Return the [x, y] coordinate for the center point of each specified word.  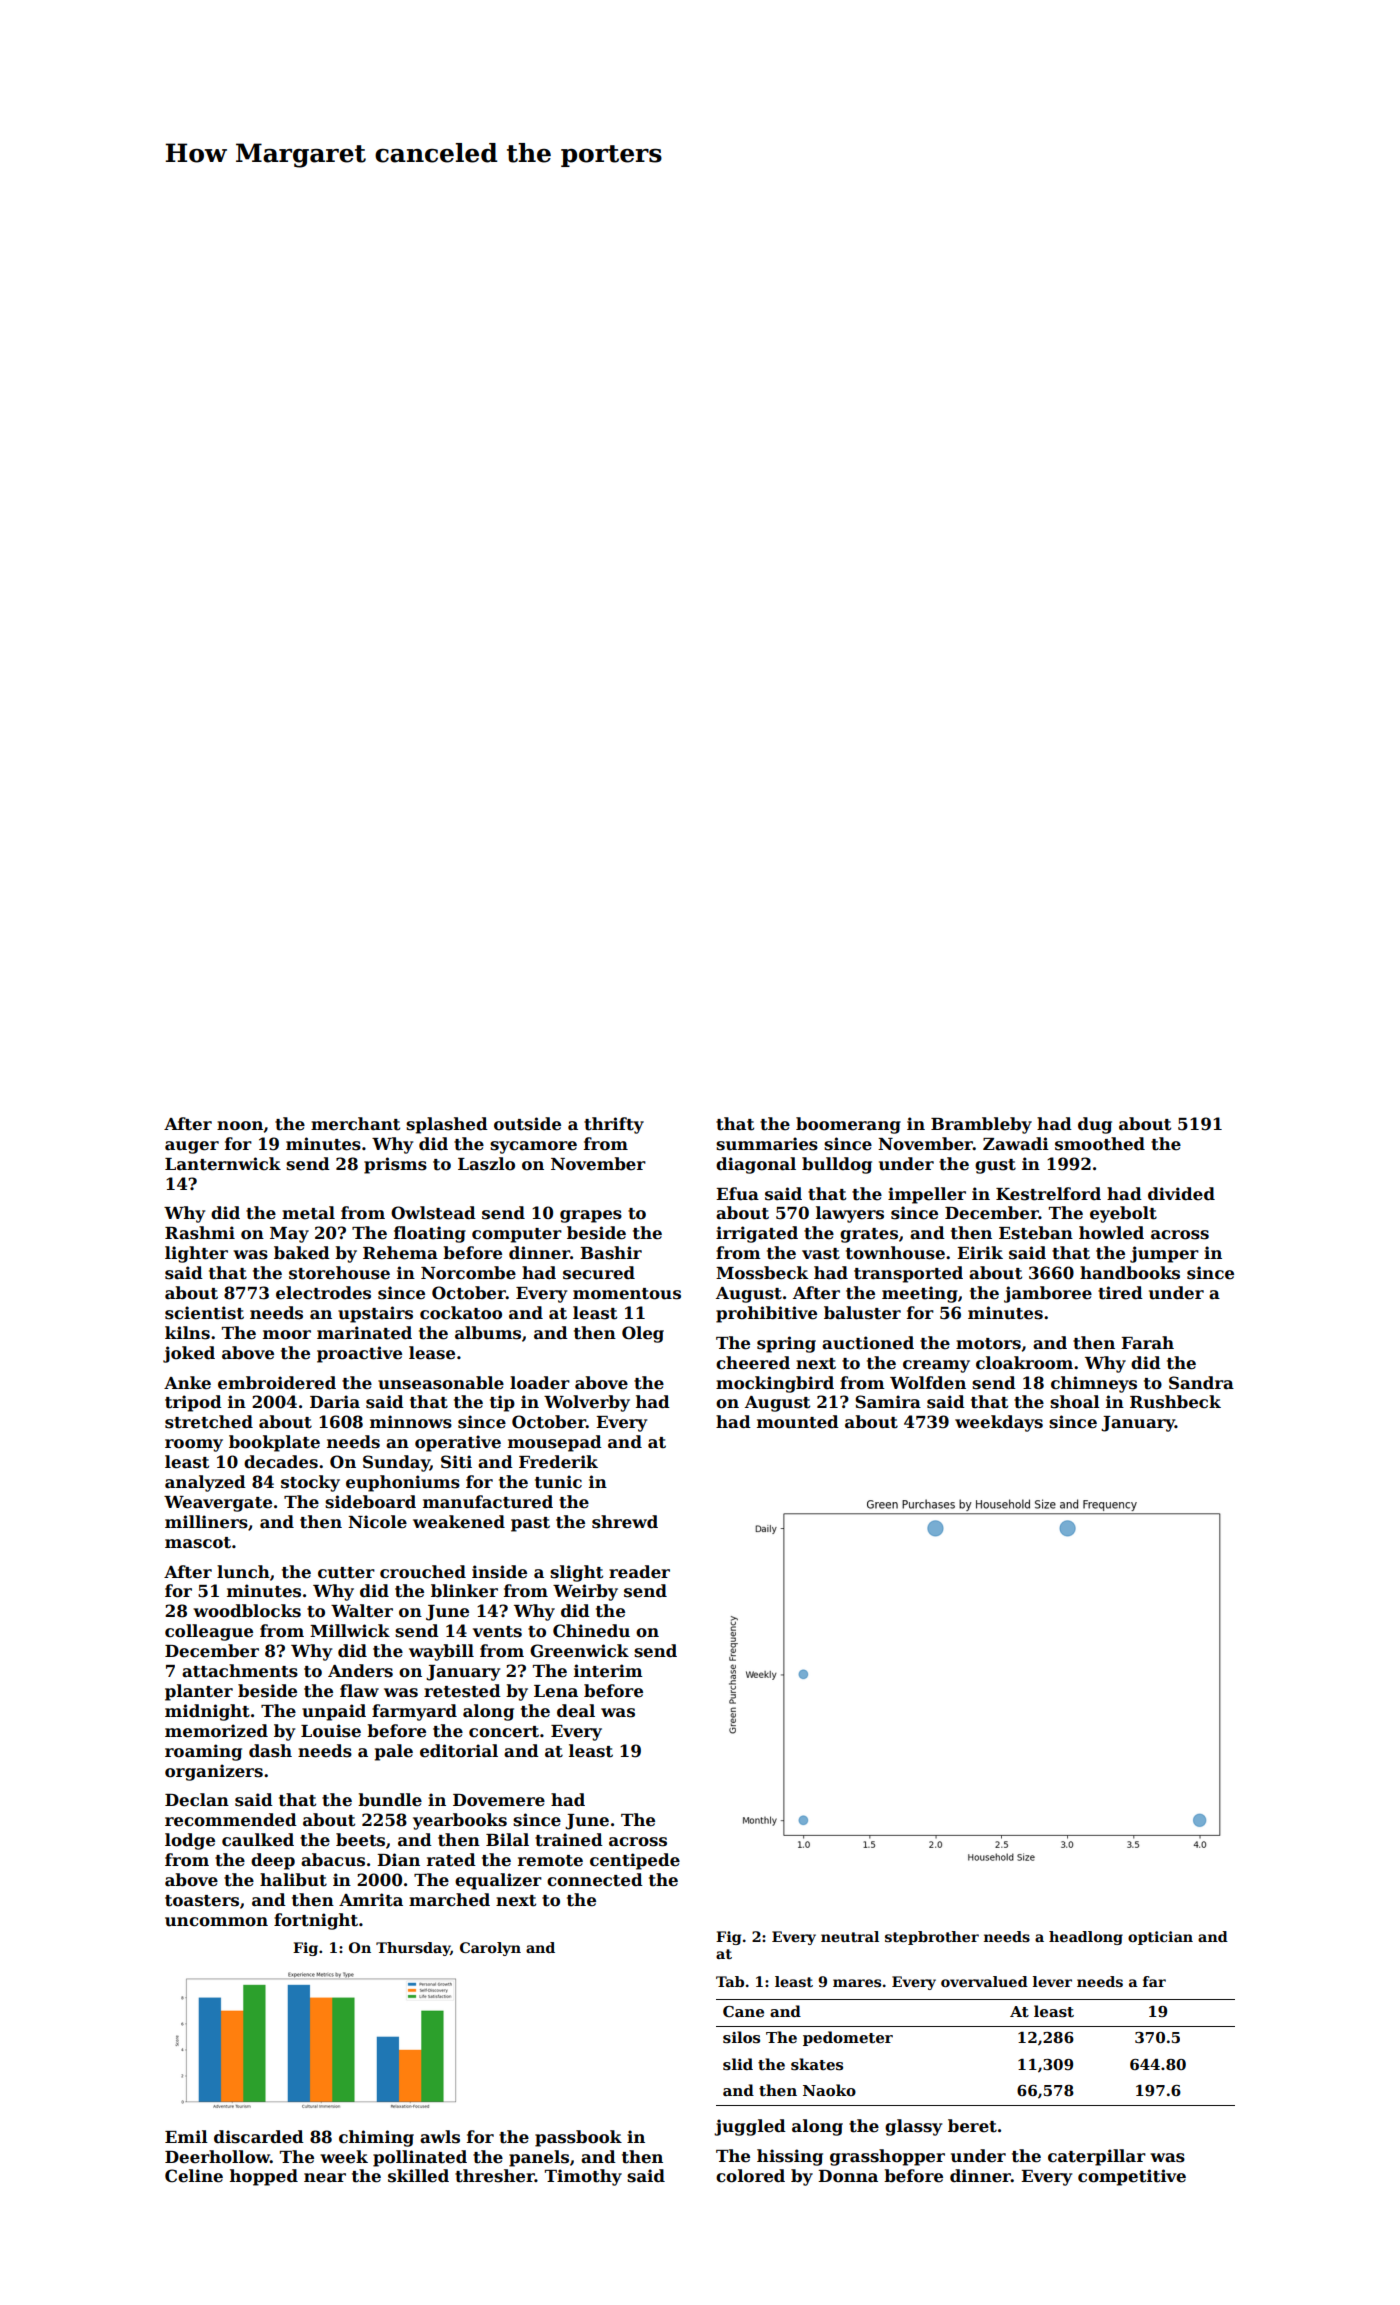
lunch [243, 1572]
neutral [850, 1936]
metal [308, 1213]
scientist [204, 1313]
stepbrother [932, 1938]
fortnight [316, 1921]
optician [1160, 1938]
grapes [591, 1216]
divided [1181, 1194]
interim [608, 1671]
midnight [207, 1712]
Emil [186, 2136]
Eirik [980, 1252]
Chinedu [591, 1631]
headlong [1086, 1938]
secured [599, 1273]
